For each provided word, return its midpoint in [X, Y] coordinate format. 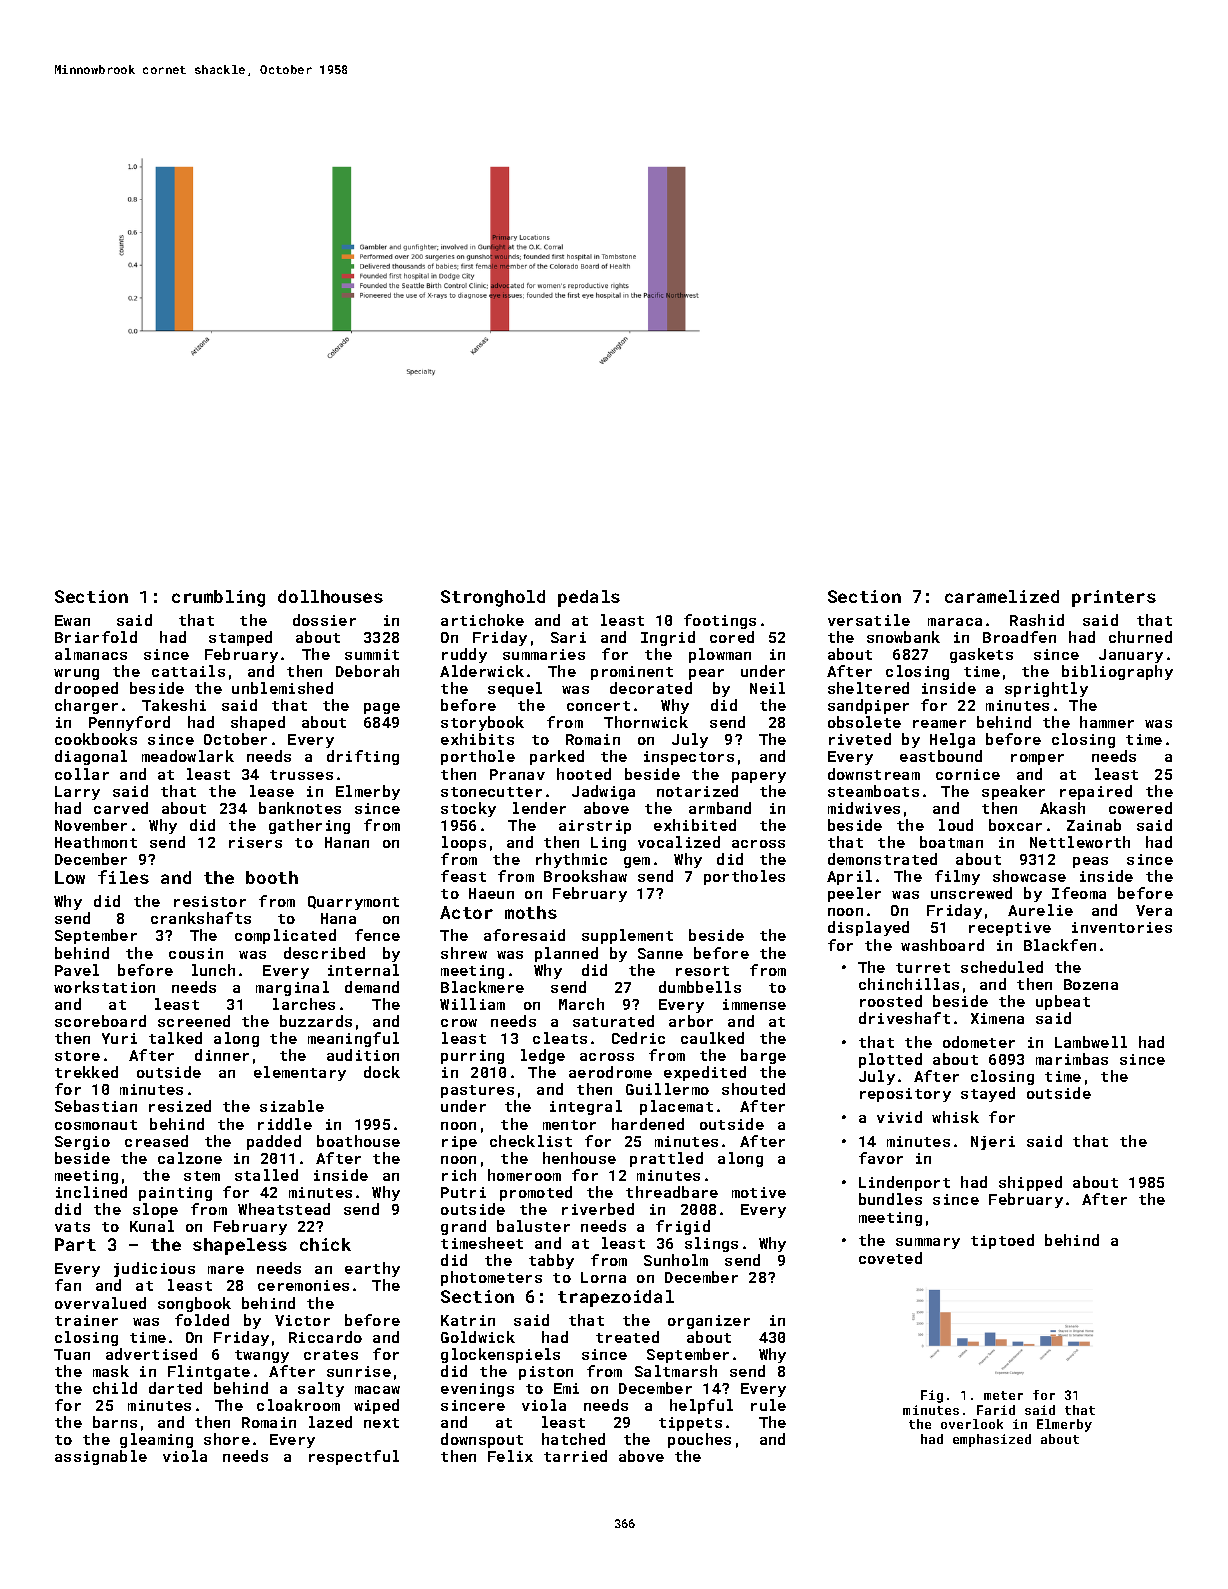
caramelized [1002, 596]
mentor [569, 1125]
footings [720, 621]
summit [372, 654]
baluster [533, 1226]
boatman [951, 842]
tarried [575, 1456]
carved [121, 808]
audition [363, 1055]
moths [531, 912]
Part [75, 1244]
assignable [101, 1457]
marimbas [1072, 1059]
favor [881, 1158]
